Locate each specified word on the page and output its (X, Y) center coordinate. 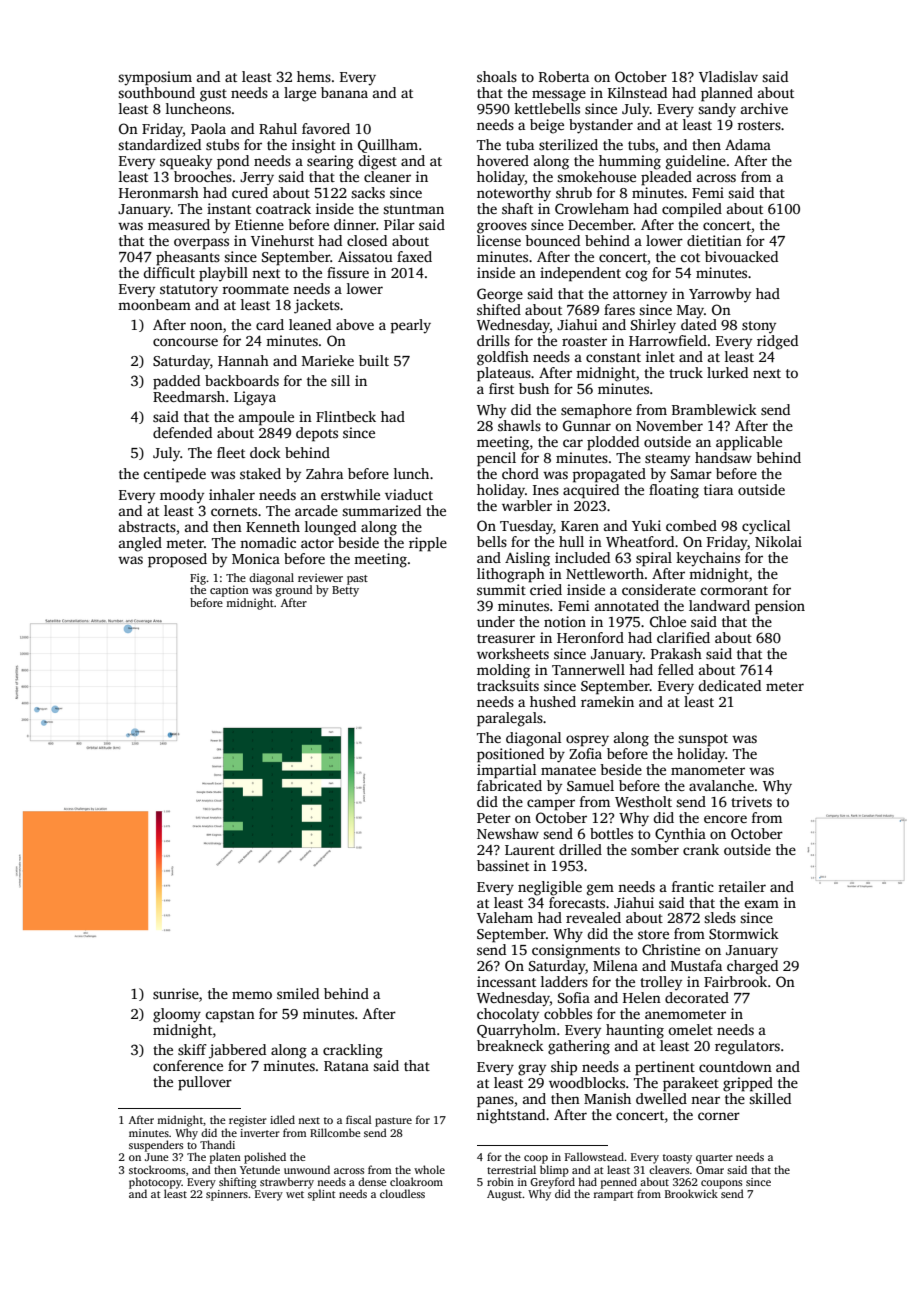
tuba (520, 144)
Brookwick (691, 1193)
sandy (717, 110)
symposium (155, 78)
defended (182, 432)
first (501, 388)
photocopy (155, 1183)
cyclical (766, 527)
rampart (614, 1196)
